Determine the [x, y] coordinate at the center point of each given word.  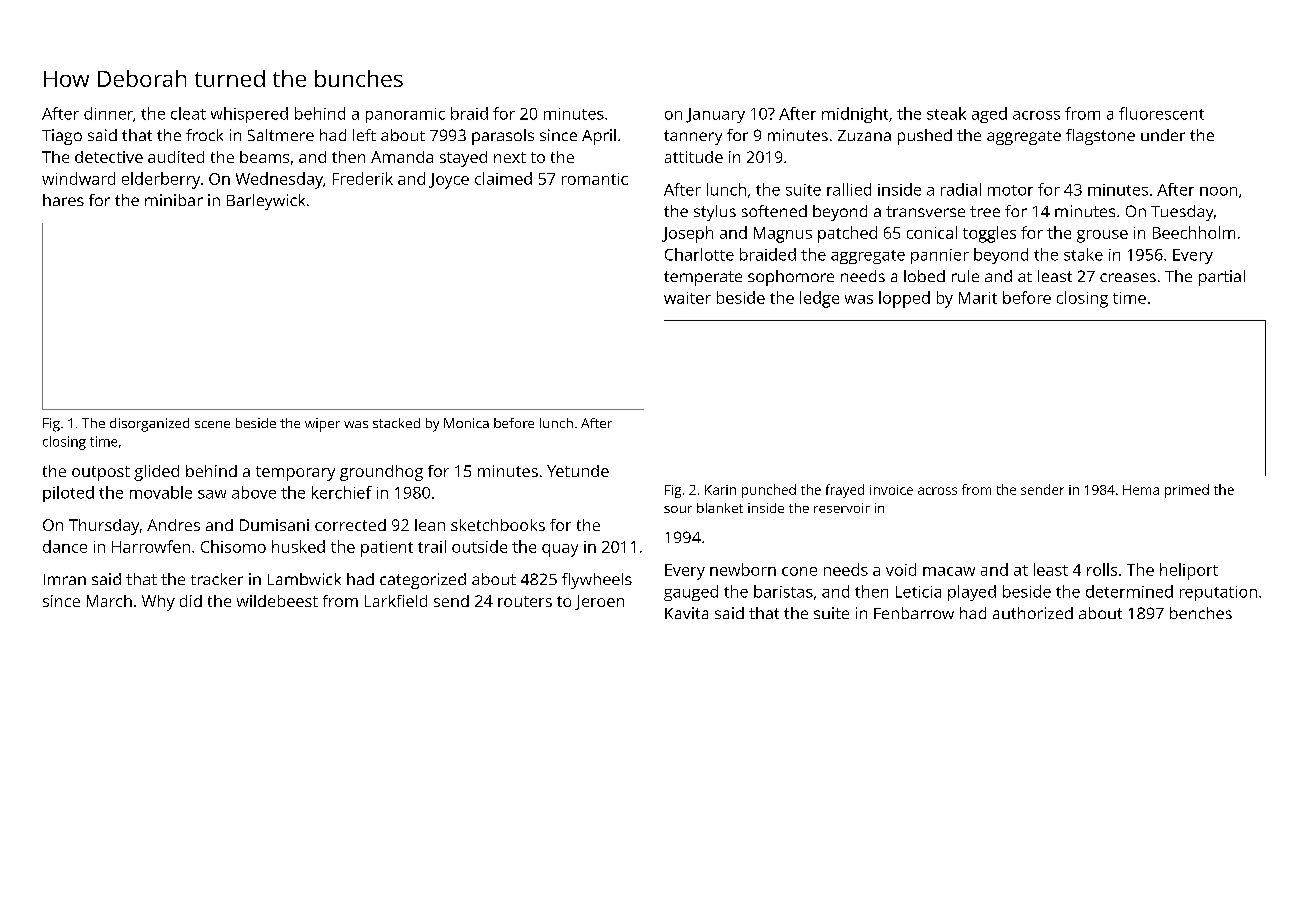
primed [1187, 491]
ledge [819, 299]
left [364, 135]
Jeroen [599, 602]
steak [946, 113]
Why [158, 603]
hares [63, 200]
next [510, 157]
